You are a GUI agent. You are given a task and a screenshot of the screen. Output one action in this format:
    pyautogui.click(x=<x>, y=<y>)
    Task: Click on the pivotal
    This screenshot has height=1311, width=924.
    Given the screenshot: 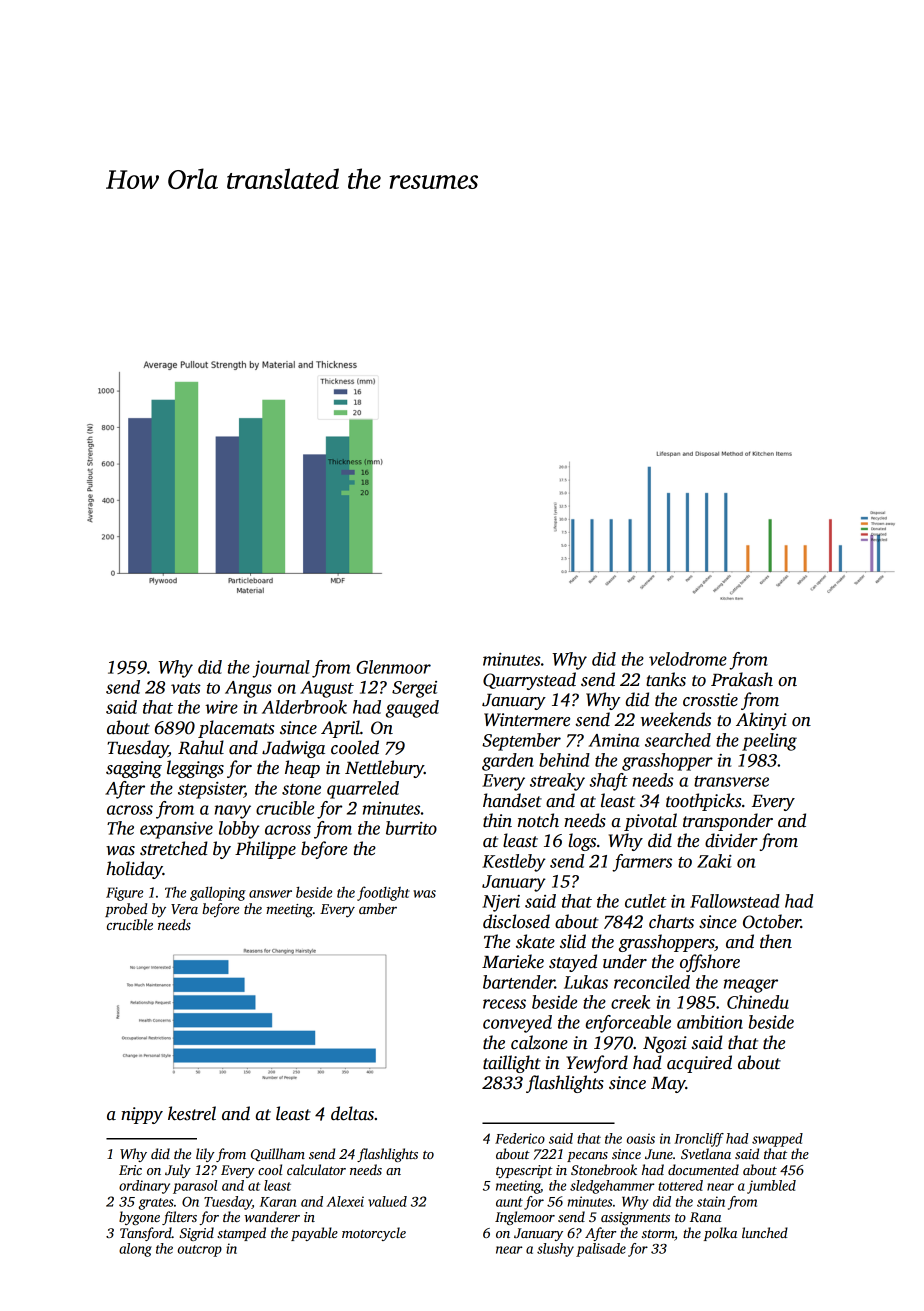 What is the action you would take?
    pyautogui.click(x=650, y=822)
